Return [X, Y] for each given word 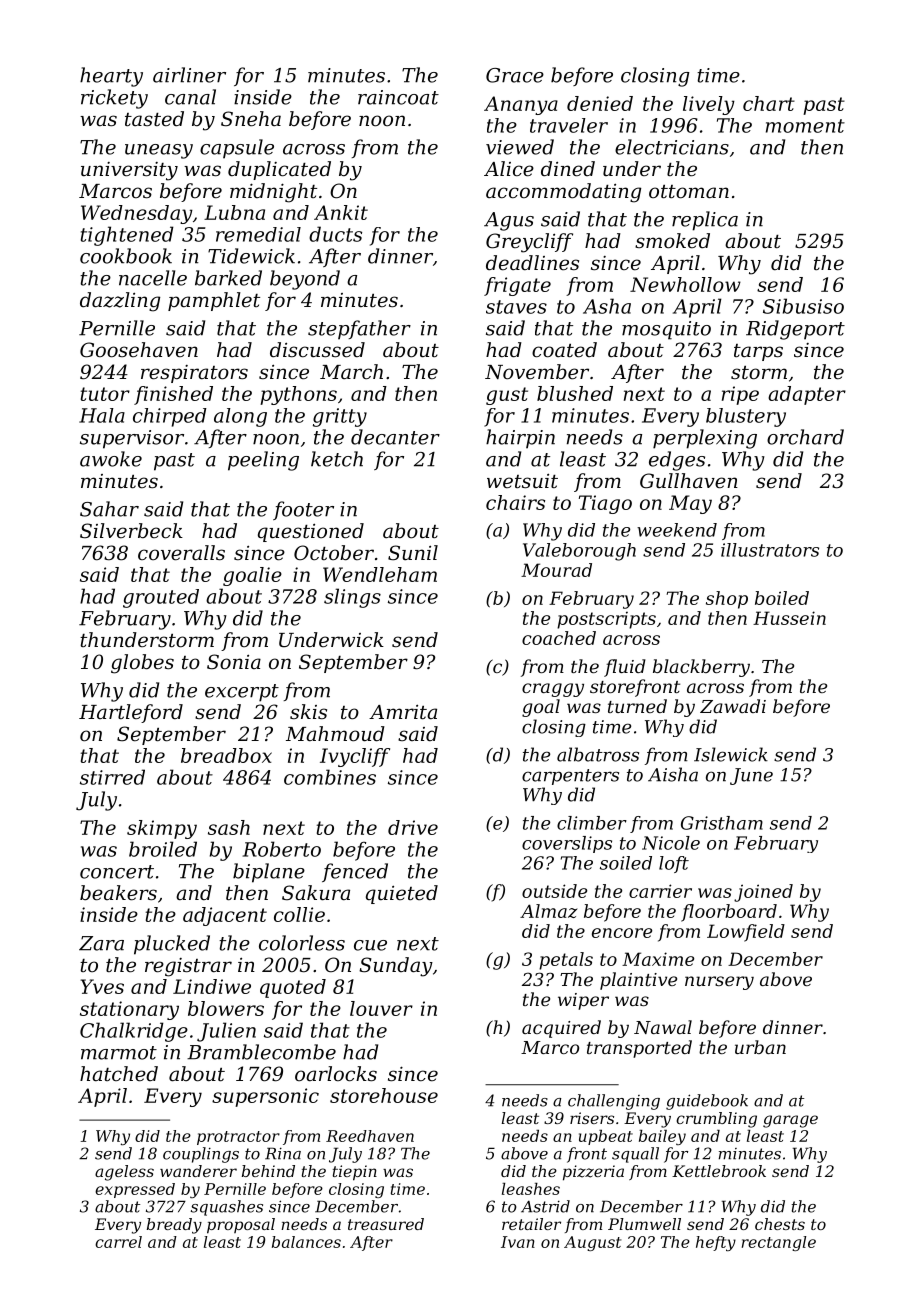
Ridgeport [795, 330]
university [129, 171]
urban [760, 1047]
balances [306, 1242]
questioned [311, 532]
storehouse [384, 1095]
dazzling [120, 302]
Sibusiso [803, 306]
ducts [335, 234]
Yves [102, 986]
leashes [531, 1189]
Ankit [341, 212]
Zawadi [733, 706]
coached [559, 638]
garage [790, 1121]
